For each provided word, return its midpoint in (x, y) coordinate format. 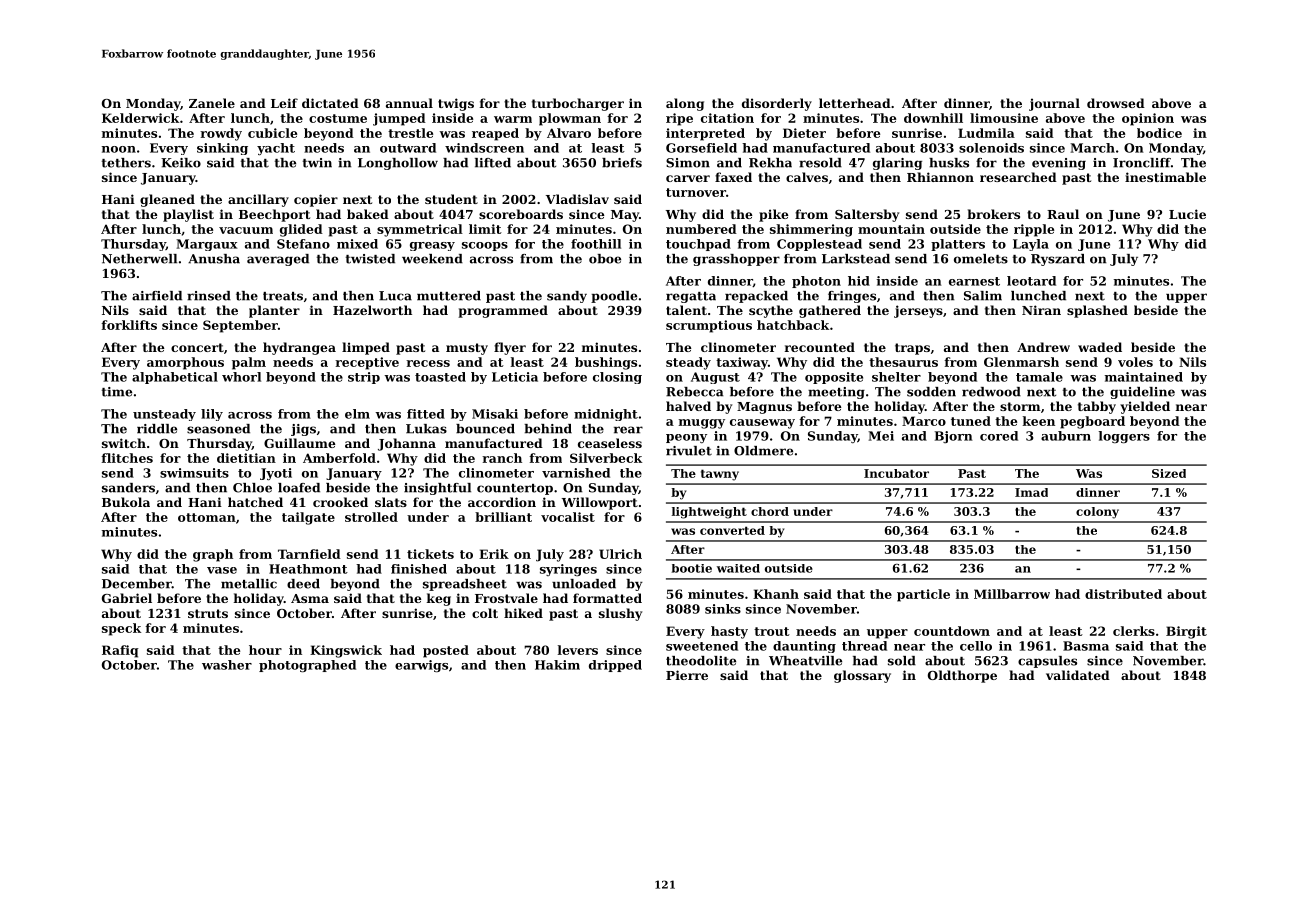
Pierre (687, 675)
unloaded (584, 584)
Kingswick (346, 651)
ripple (1034, 230)
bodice (1159, 133)
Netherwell (139, 259)
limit (485, 229)
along (685, 104)
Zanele (212, 103)
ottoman (207, 517)
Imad (1031, 492)
